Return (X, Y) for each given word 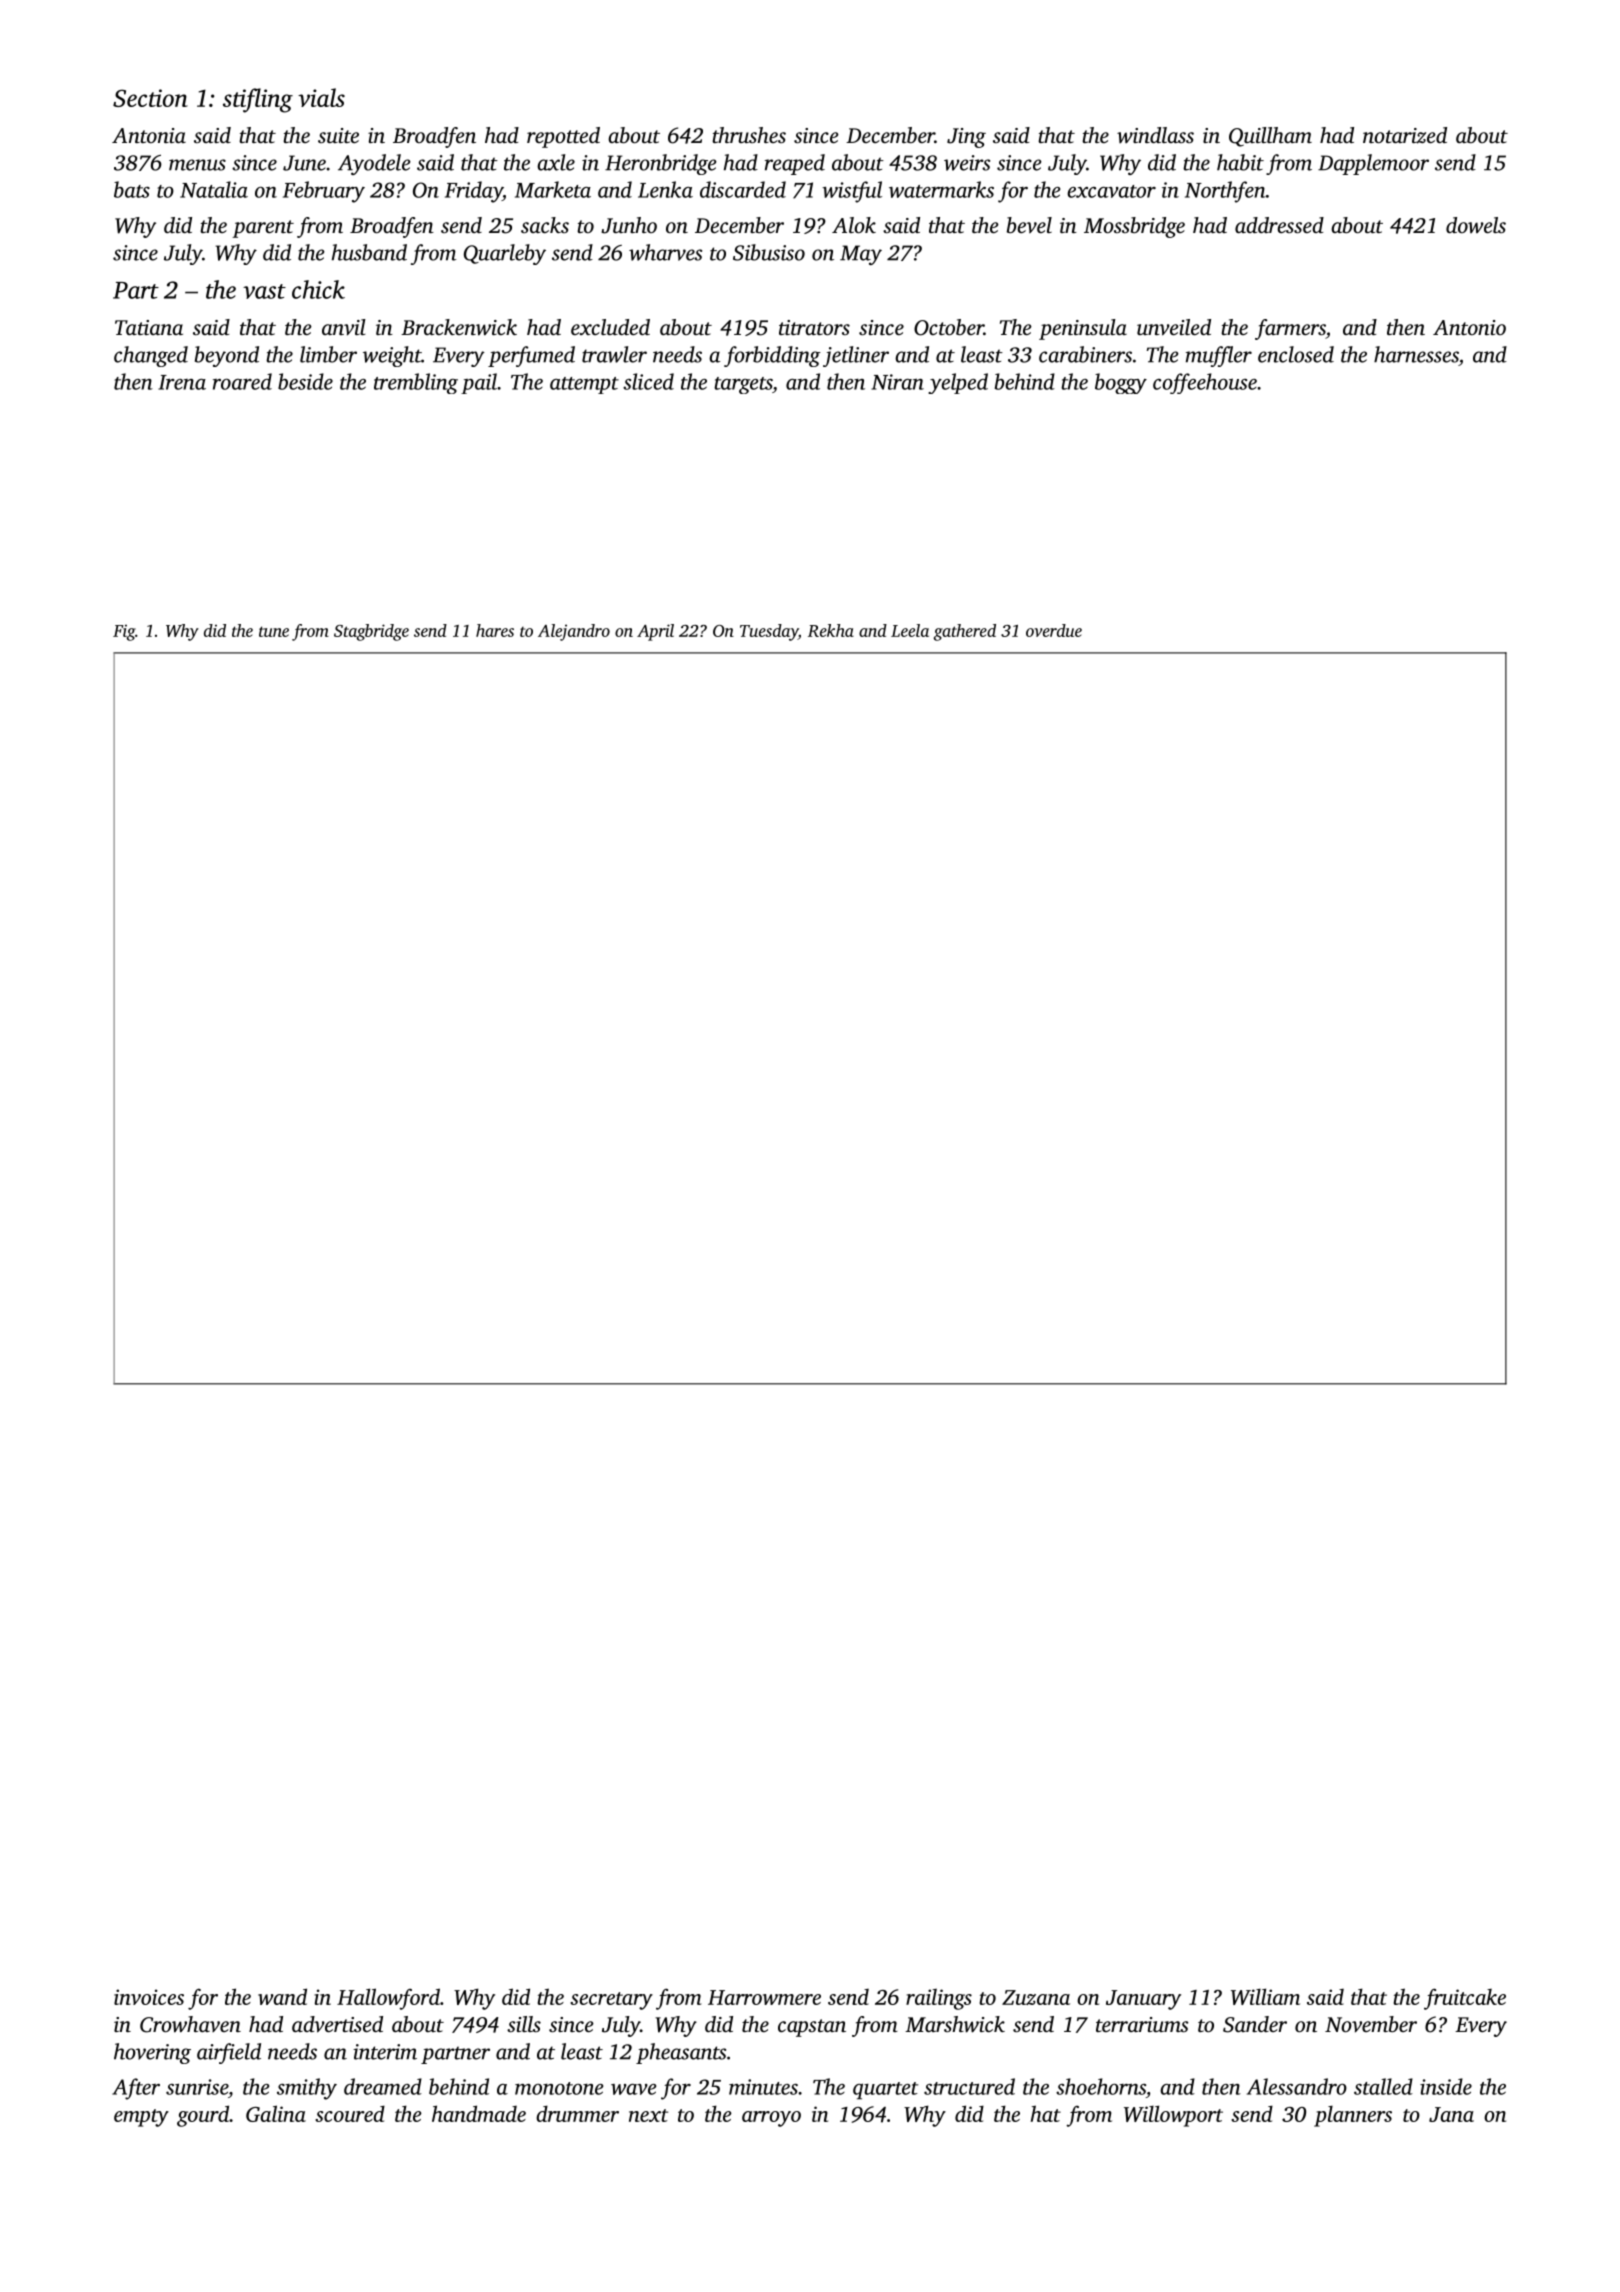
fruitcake (1465, 1999)
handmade (479, 2113)
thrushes (749, 135)
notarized (1405, 135)
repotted (563, 137)
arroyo (771, 2119)
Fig (124, 633)
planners (1353, 2116)
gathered (965, 632)
